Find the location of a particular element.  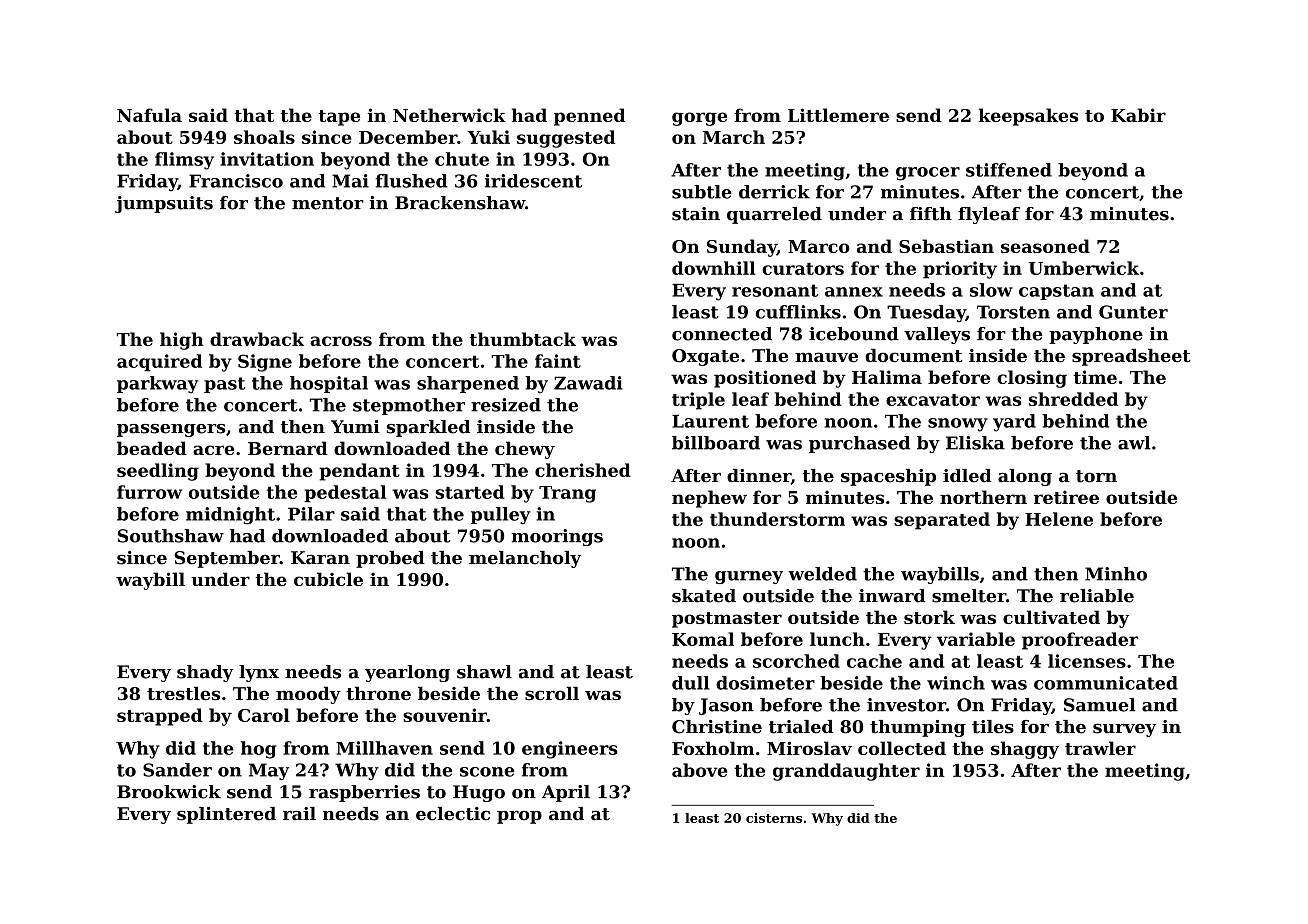

Brookwick is located at coordinates (169, 792).
